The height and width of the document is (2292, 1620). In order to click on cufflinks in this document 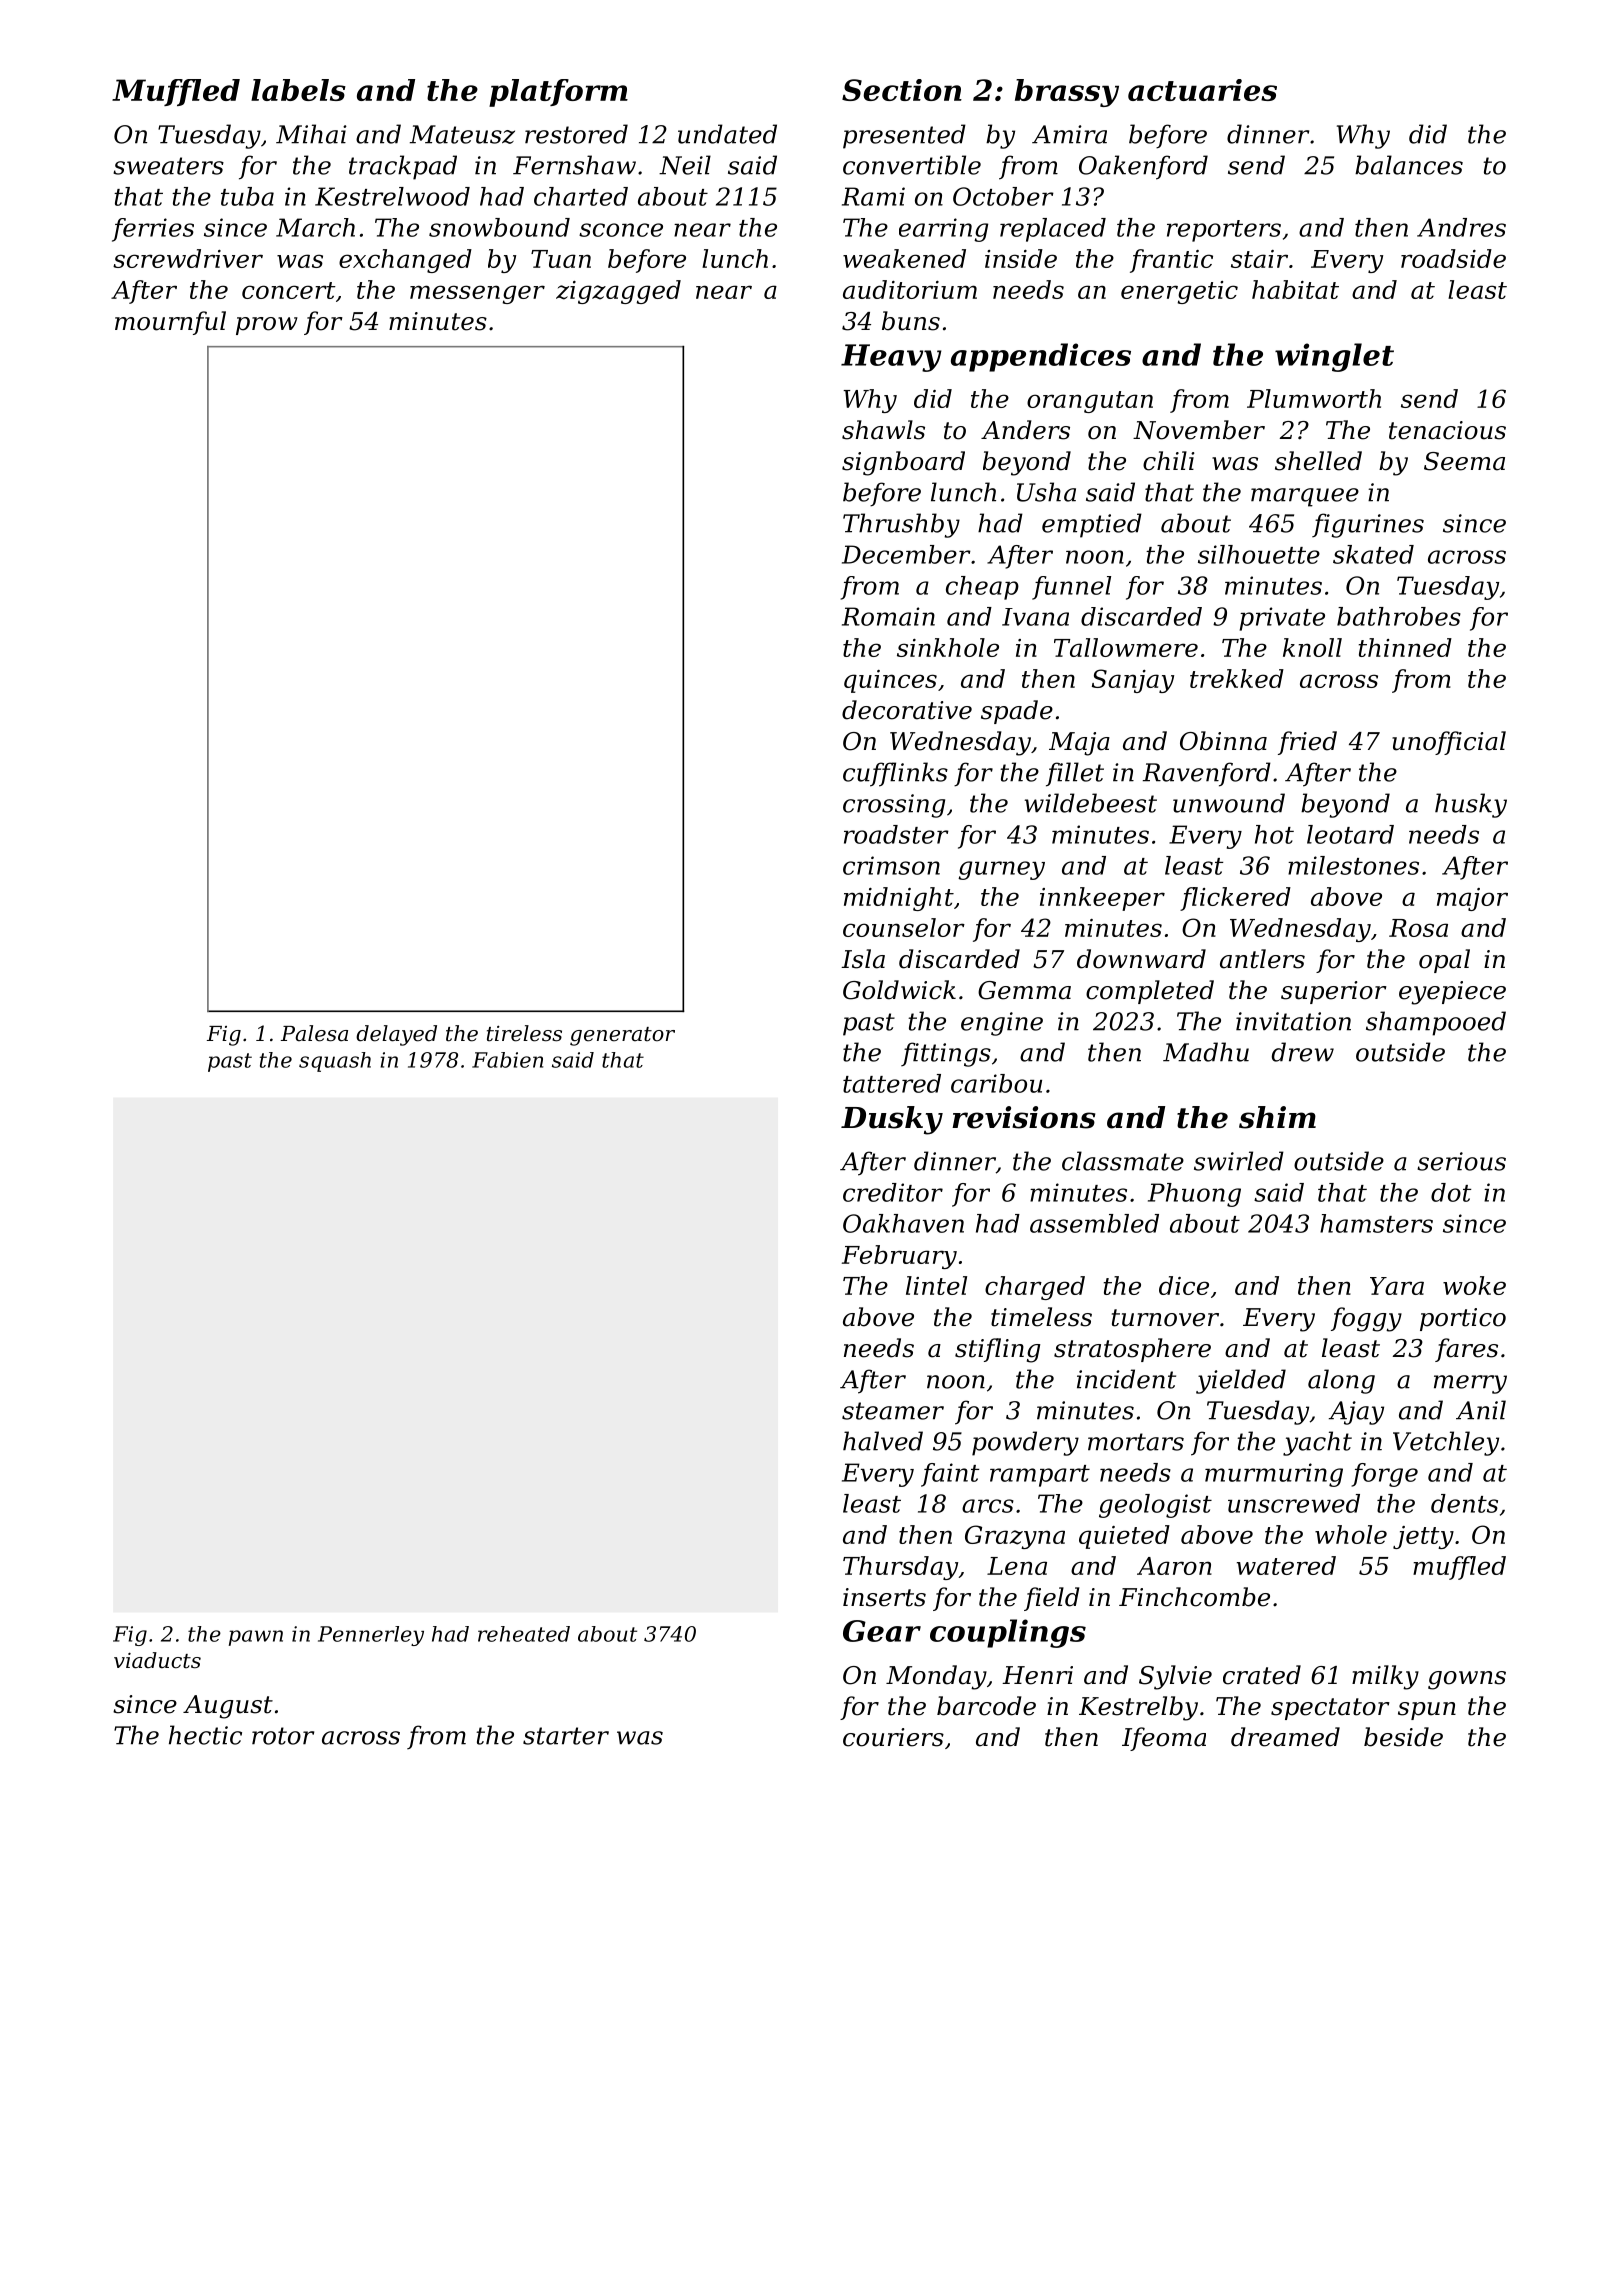, I will do `click(895, 774)`.
